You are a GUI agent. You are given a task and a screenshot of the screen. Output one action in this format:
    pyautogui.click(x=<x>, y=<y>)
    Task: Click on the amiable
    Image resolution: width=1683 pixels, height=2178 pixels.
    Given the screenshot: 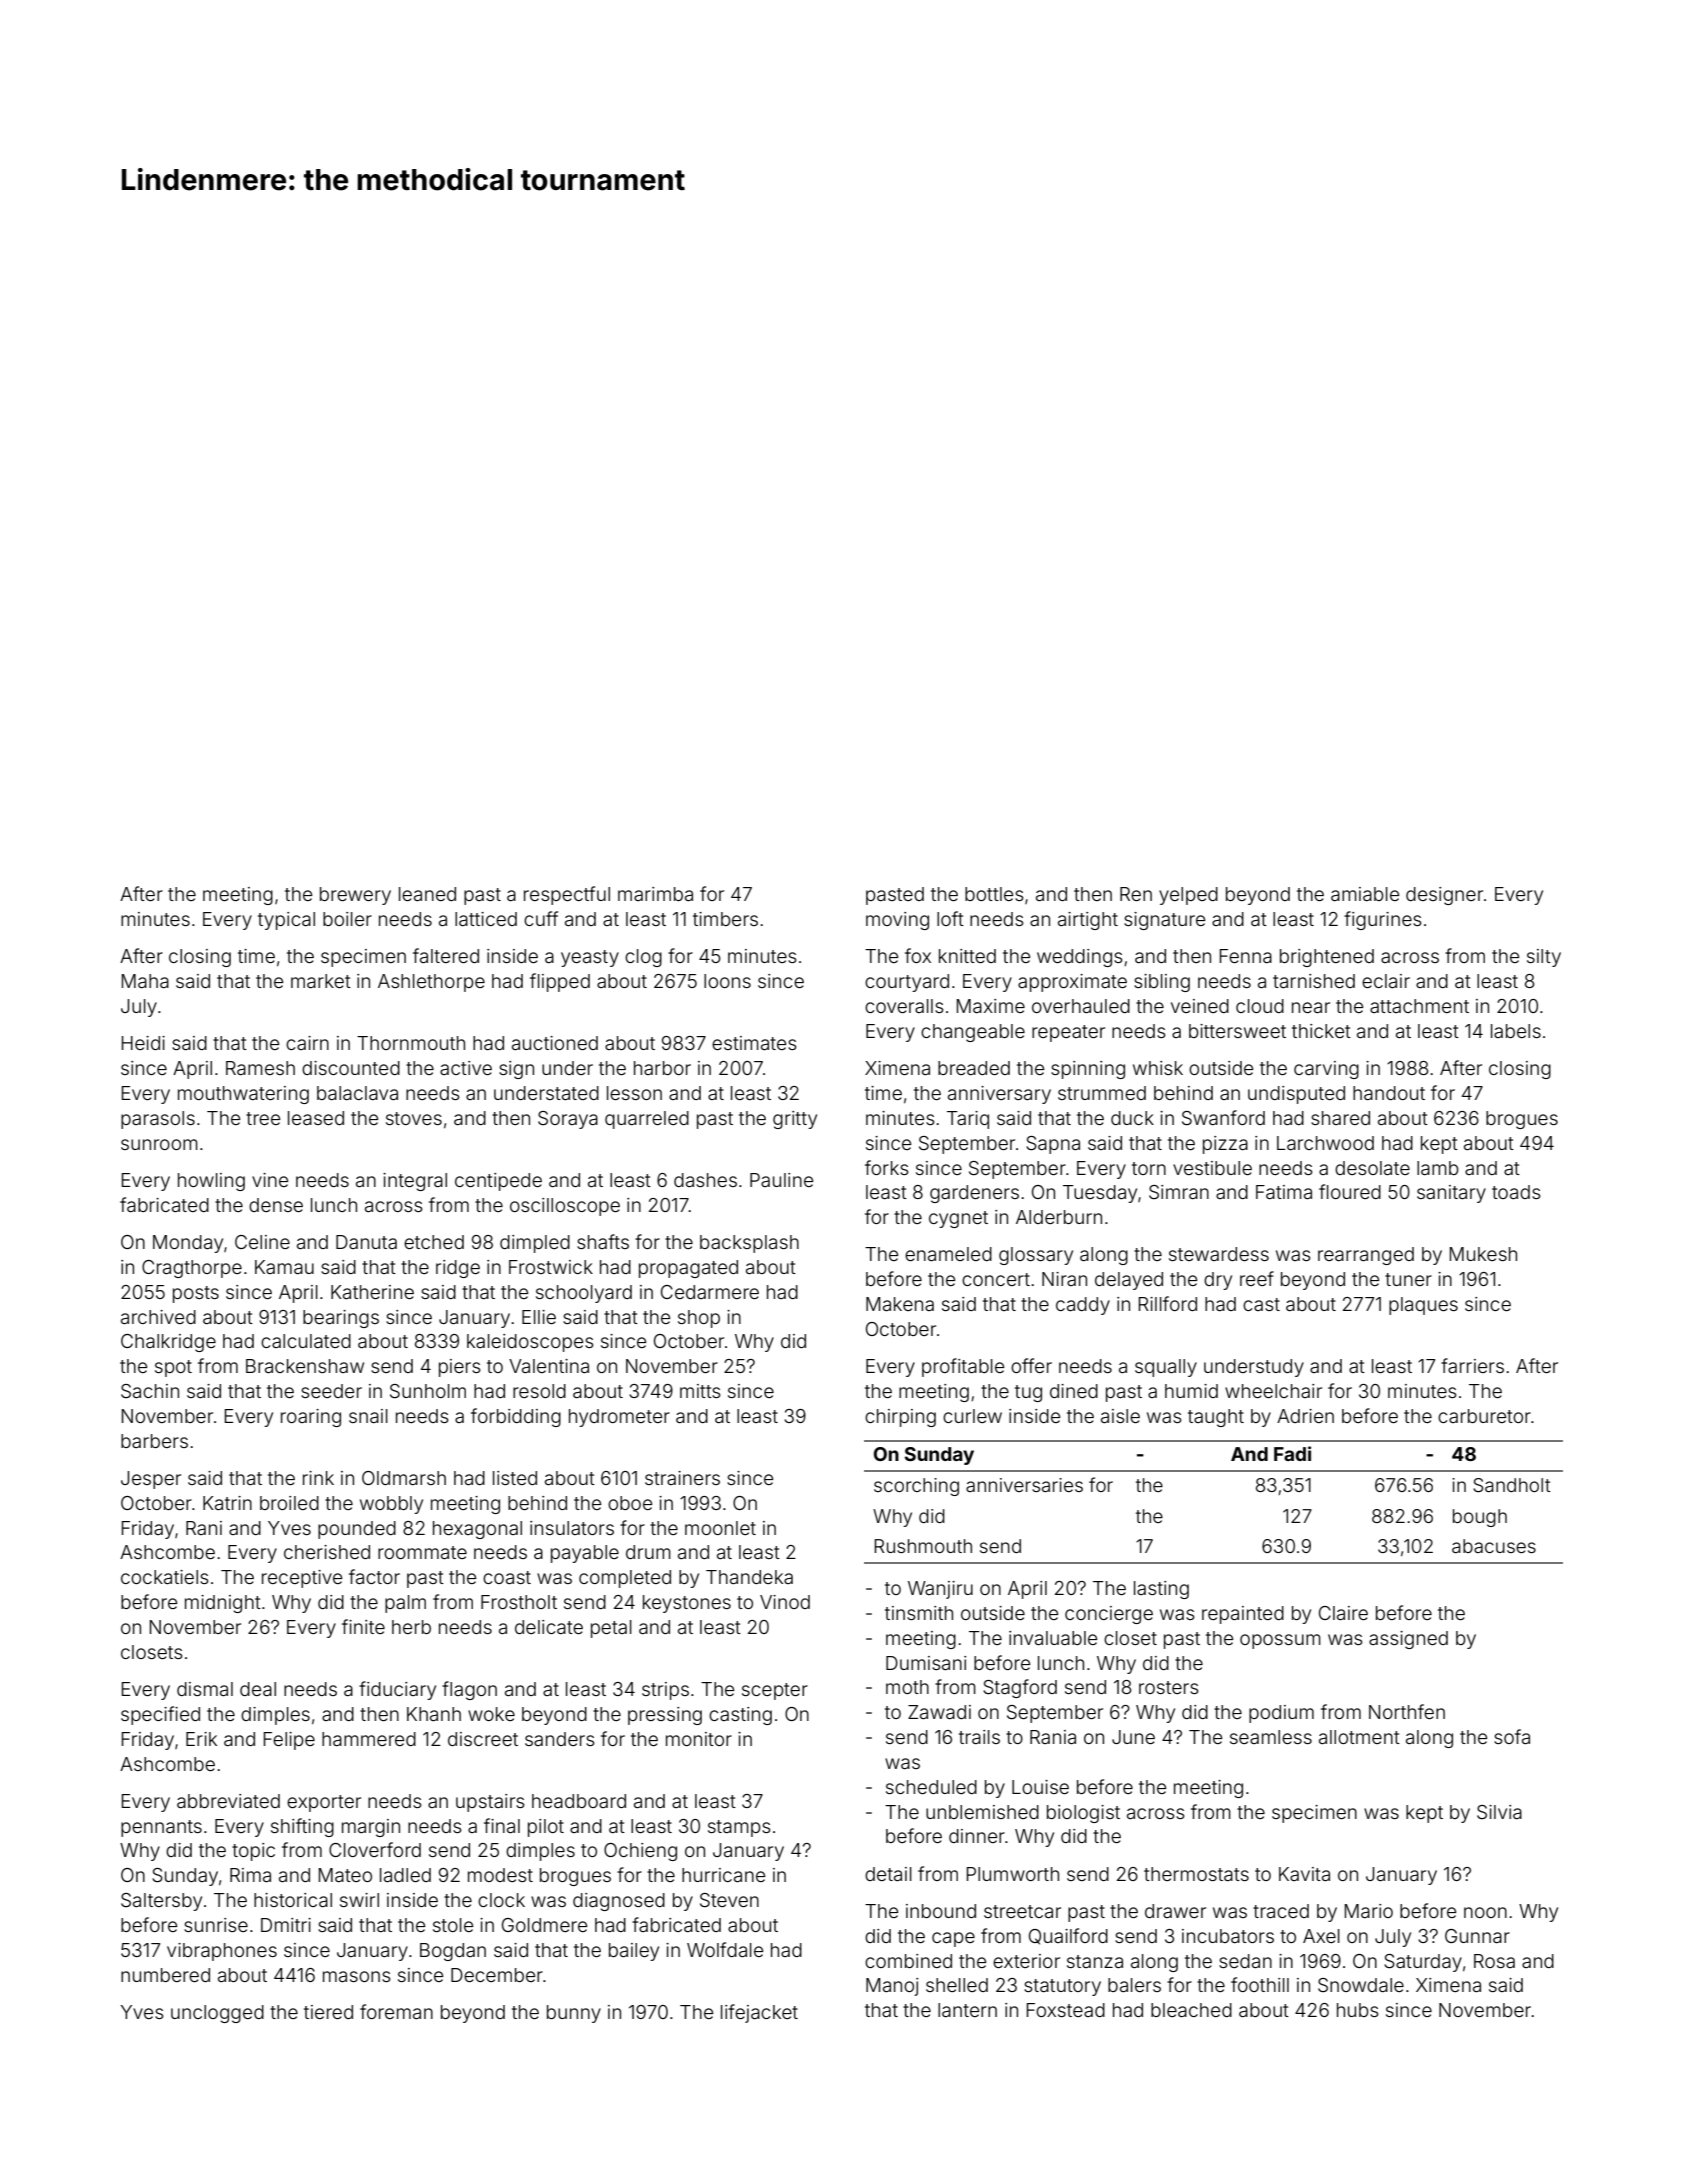 What is the action you would take?
    pyautogui.click(x=1365, y=894)
